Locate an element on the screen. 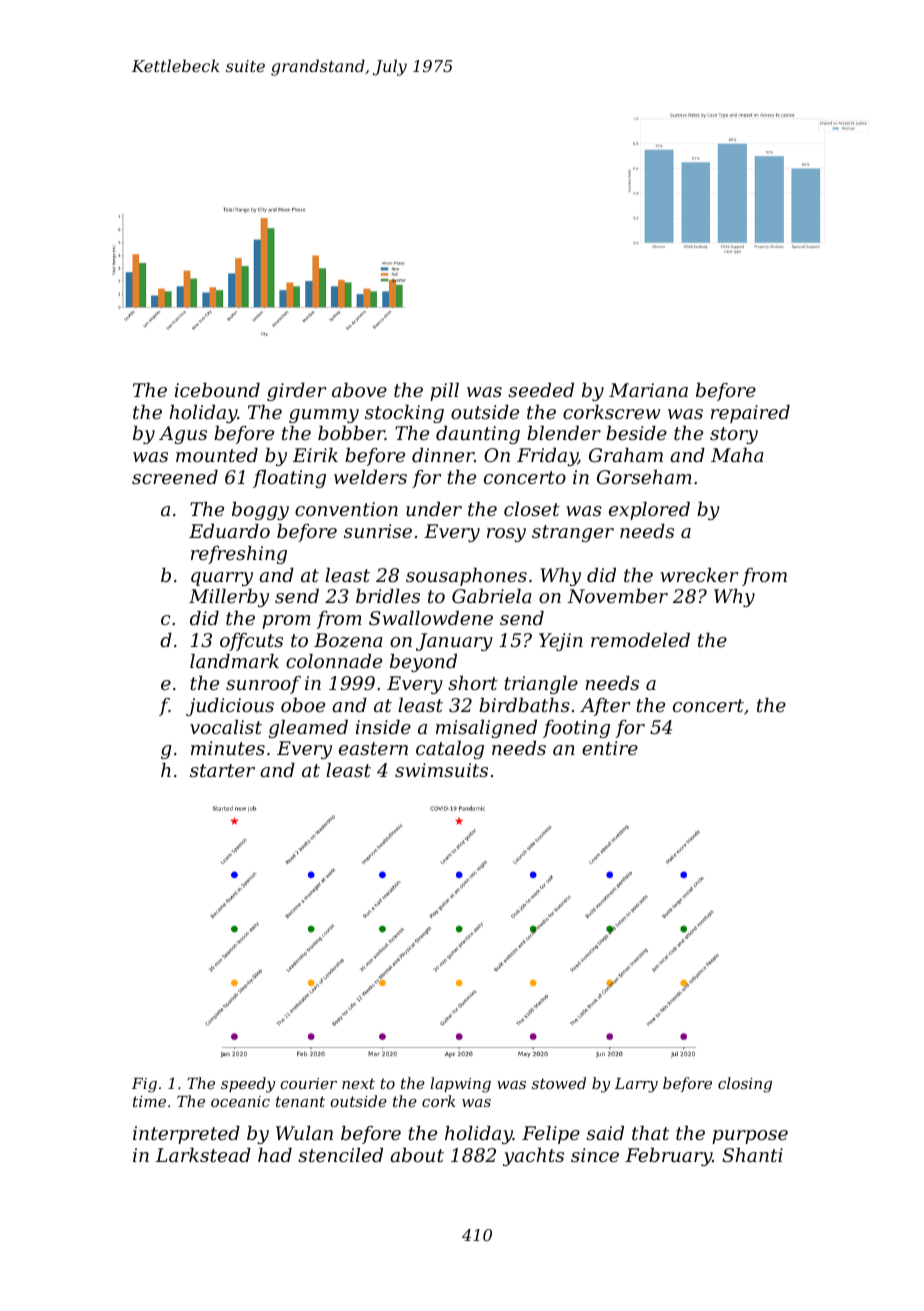 This screenshot has height=1311, width=924. had is located at coordinates (275, 1155).
